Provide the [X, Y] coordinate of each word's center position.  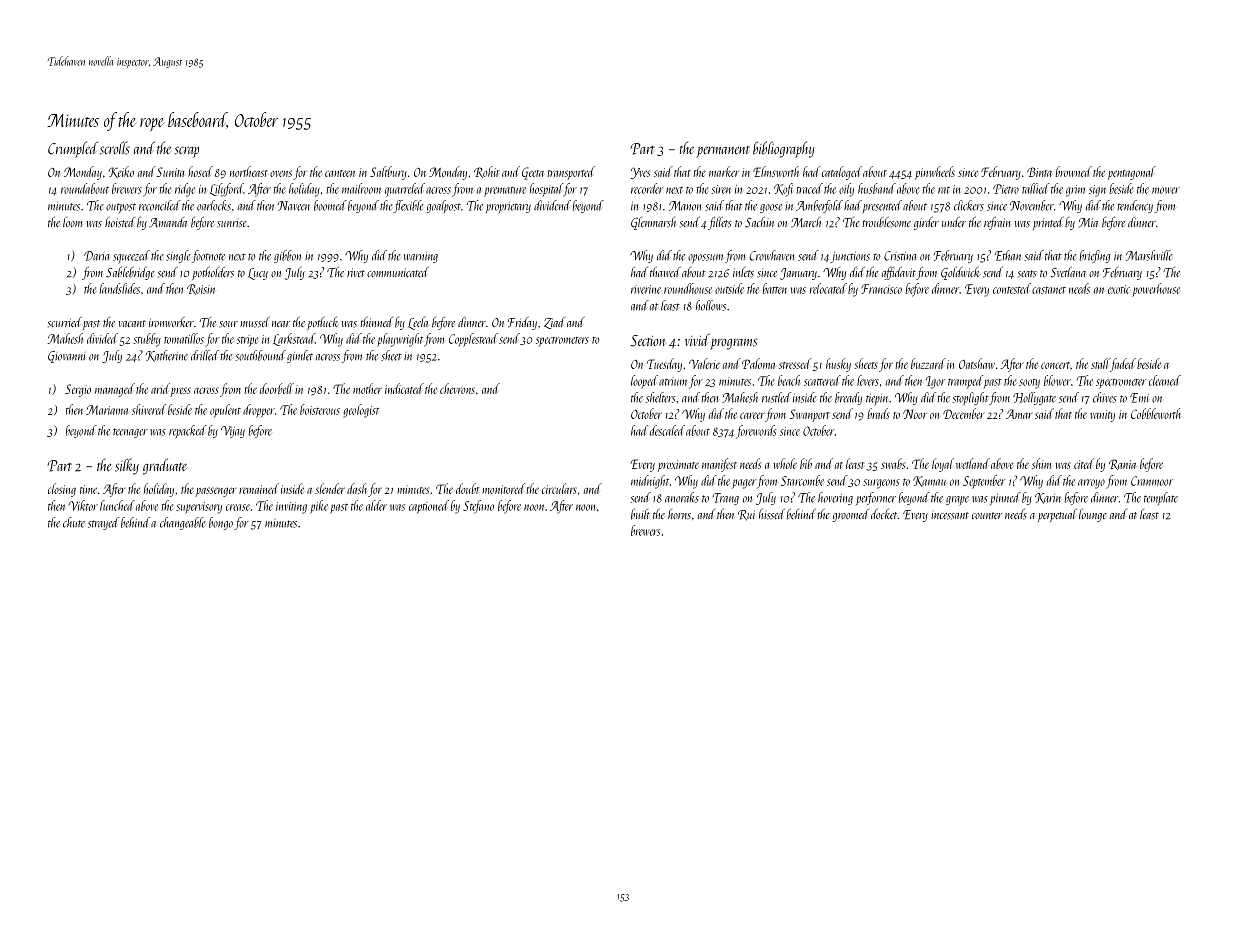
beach [789, 380]
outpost [121, 208]
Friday [522, 323]
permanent [723, 152]
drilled [205, 355]
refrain [997, 223]
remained [259, 488]
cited [1084, 463]
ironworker [171, 322]
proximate [678, 466]
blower [1057, 380]
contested [1012, 288]
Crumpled [73, 149]
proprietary [508, 207]
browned [1074, 171]
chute [74, 522]
